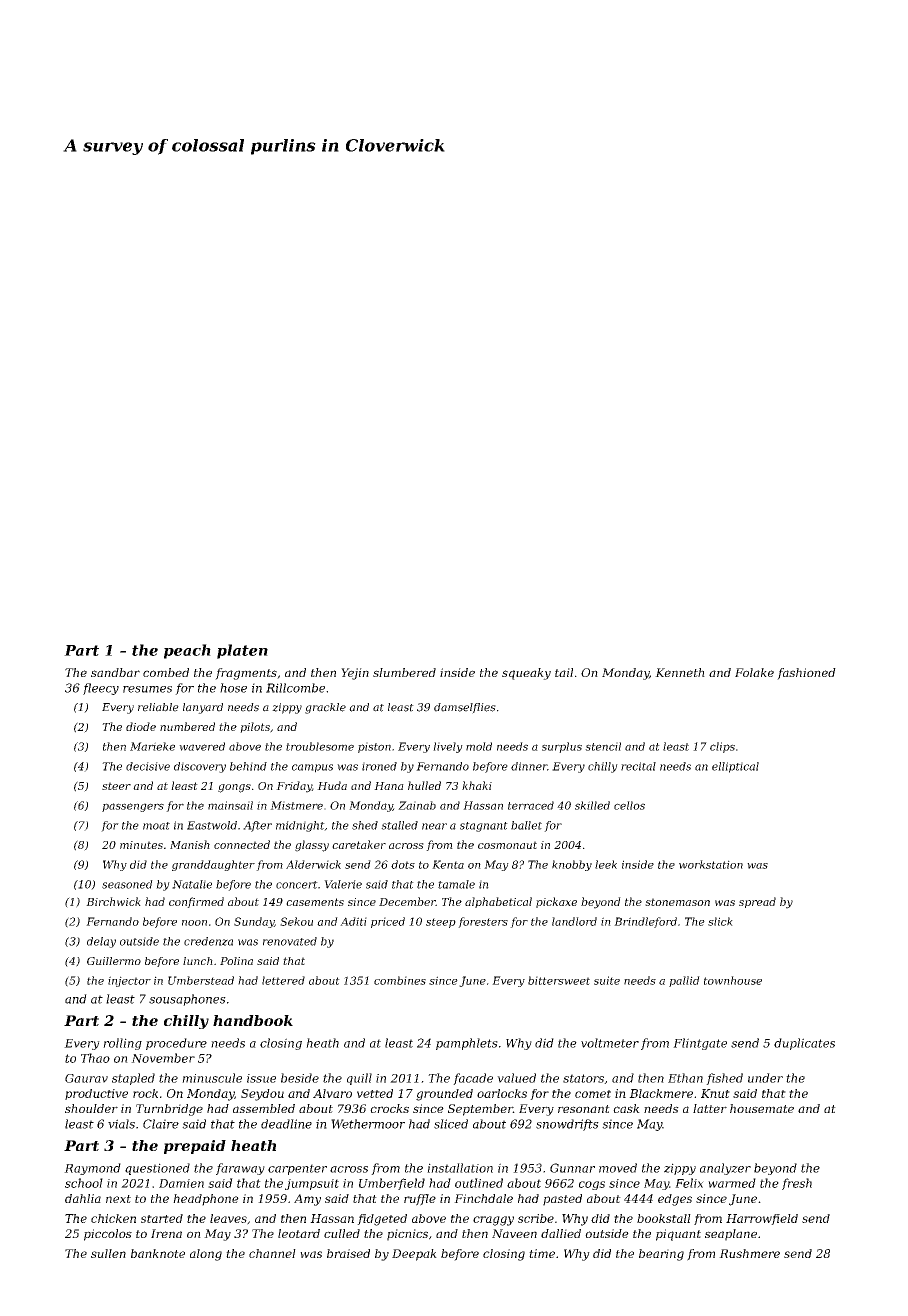 Image resolution: width=908 pixels, height=1316 pixels. Describe the element at coordinates (348, 1253) in the screenshot. I see `braised` at that location.
